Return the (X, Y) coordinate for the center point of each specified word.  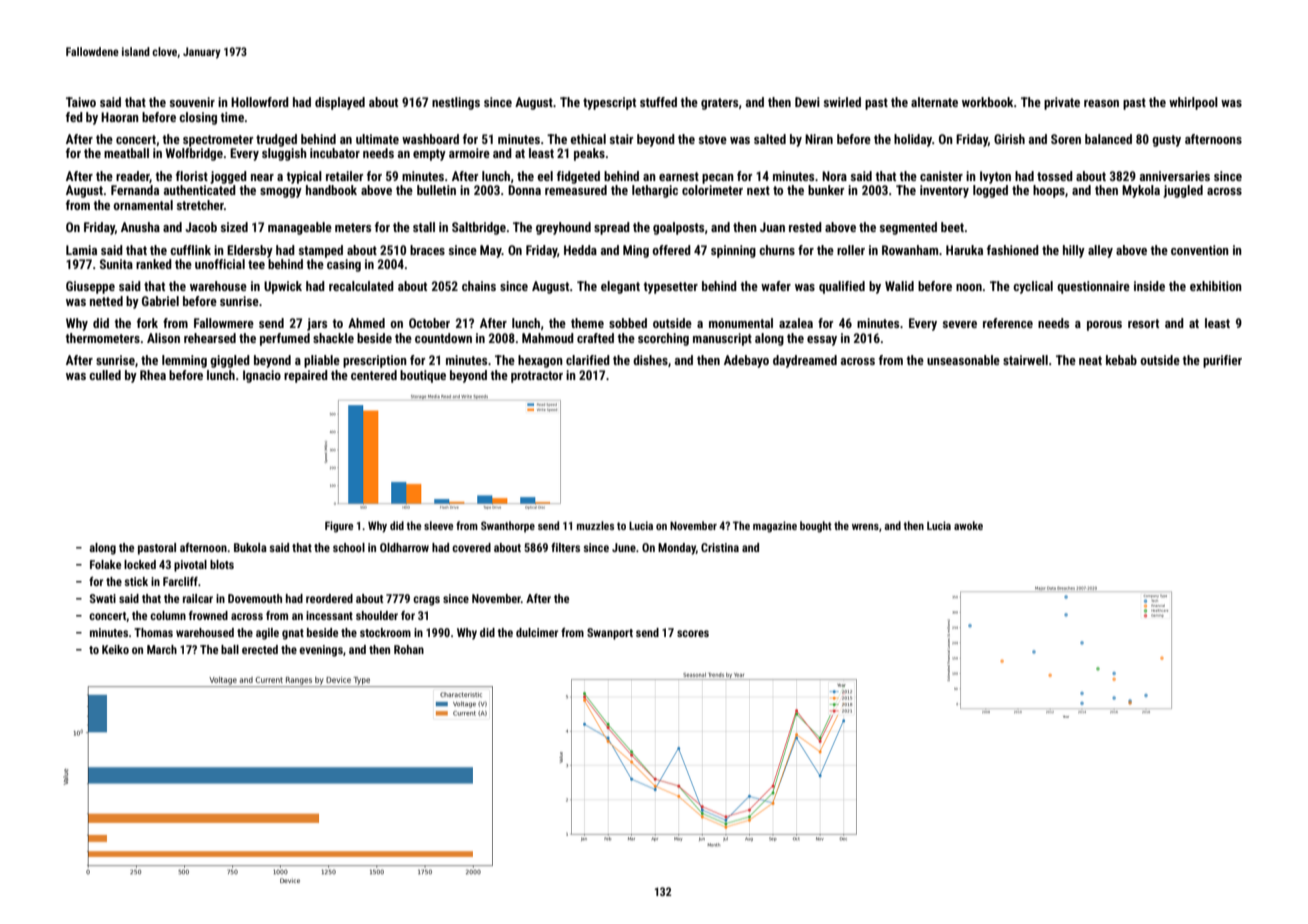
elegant (620, 287)
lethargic (655, 191)
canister (941, 176)
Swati (103, 598)
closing (198, 118)
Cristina (720, 547)
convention (1200, 250)
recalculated (361, 286)
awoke (968, 525)
